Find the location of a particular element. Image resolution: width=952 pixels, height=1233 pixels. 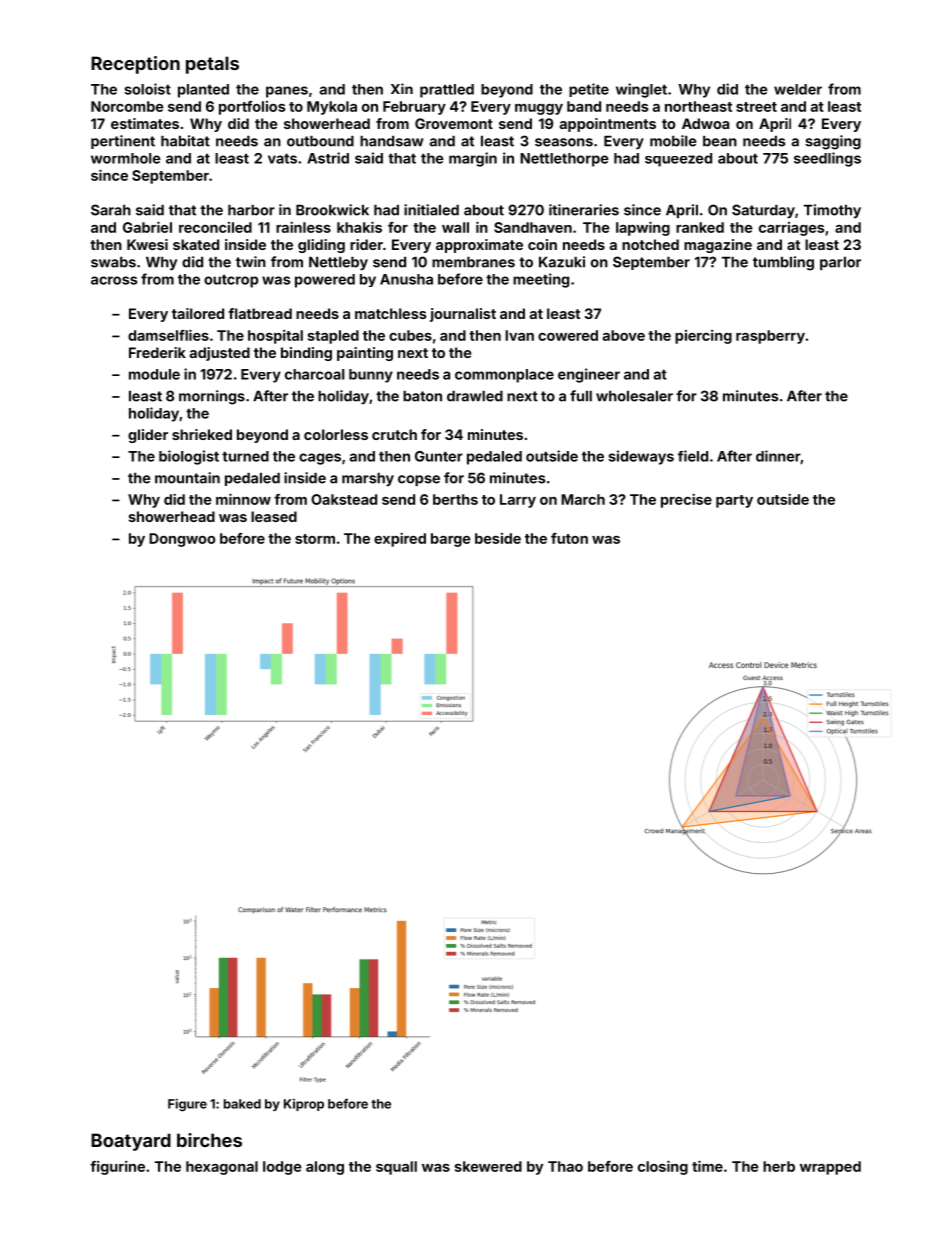

futon is located at coordinates (569, 538).
